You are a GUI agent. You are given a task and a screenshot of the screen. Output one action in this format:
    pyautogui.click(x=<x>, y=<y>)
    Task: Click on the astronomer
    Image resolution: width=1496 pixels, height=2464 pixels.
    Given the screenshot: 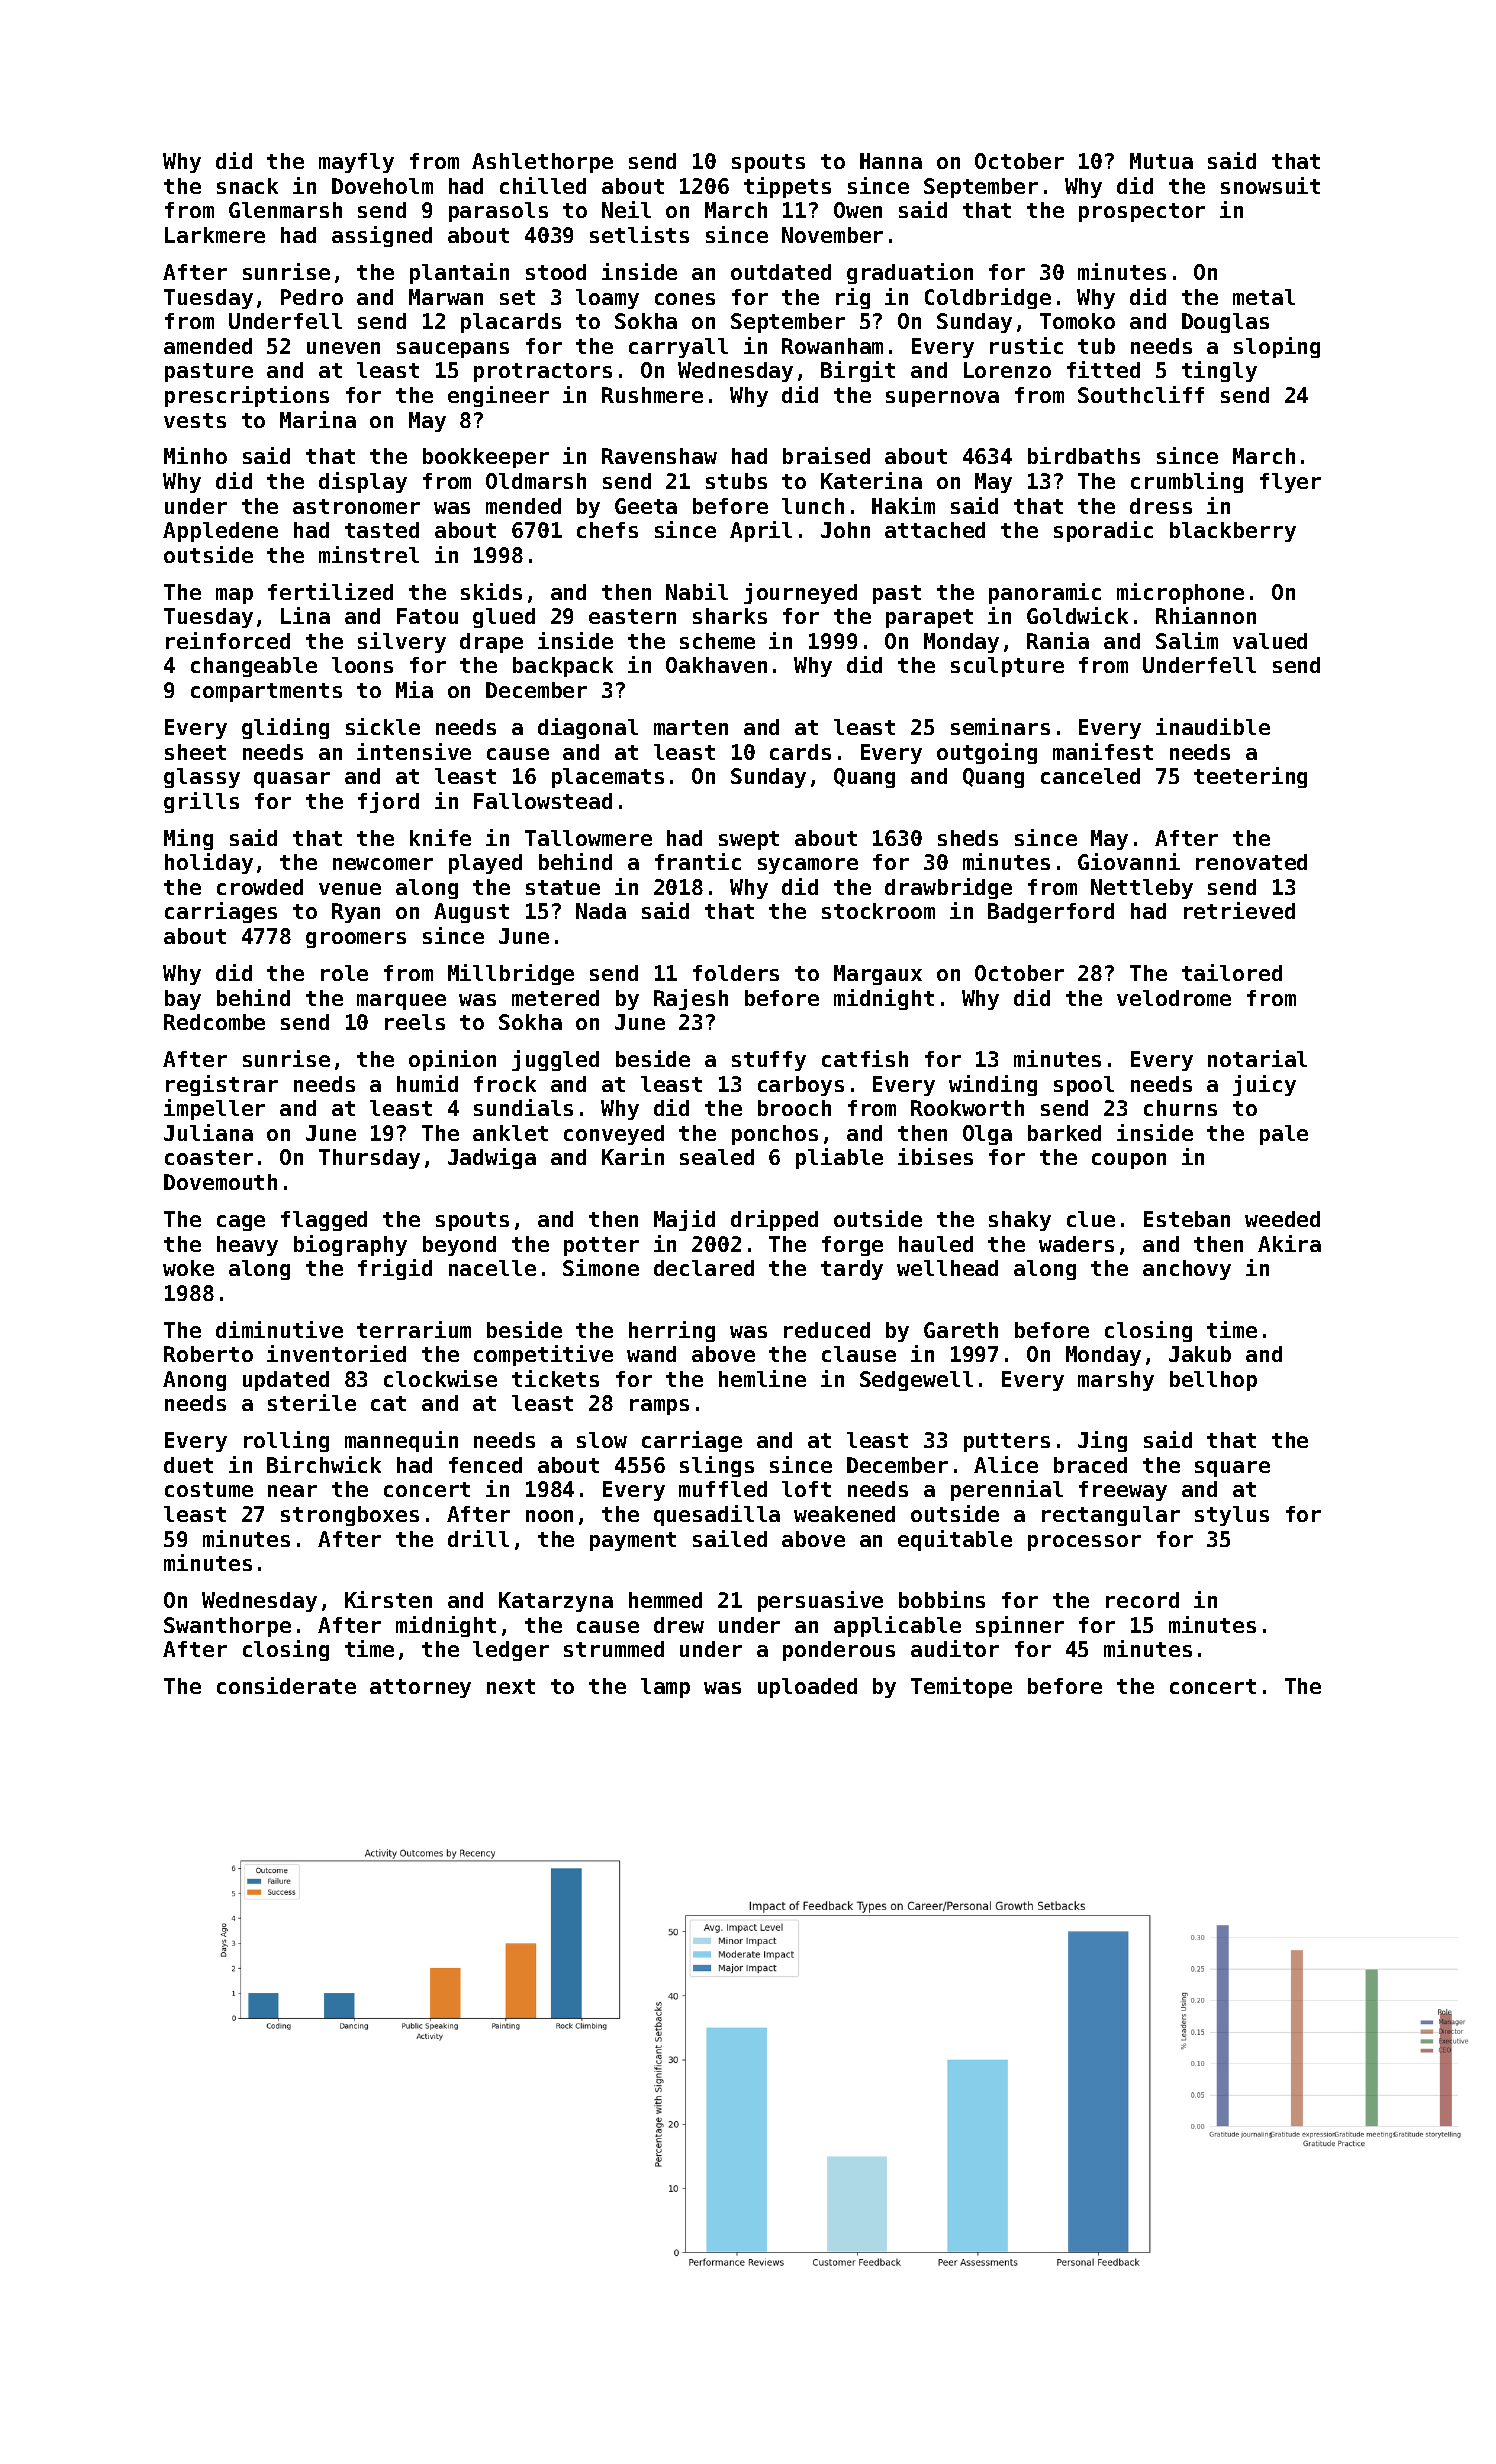 What is the action you would take?
    pyautogui.click(x=356, y=506)
